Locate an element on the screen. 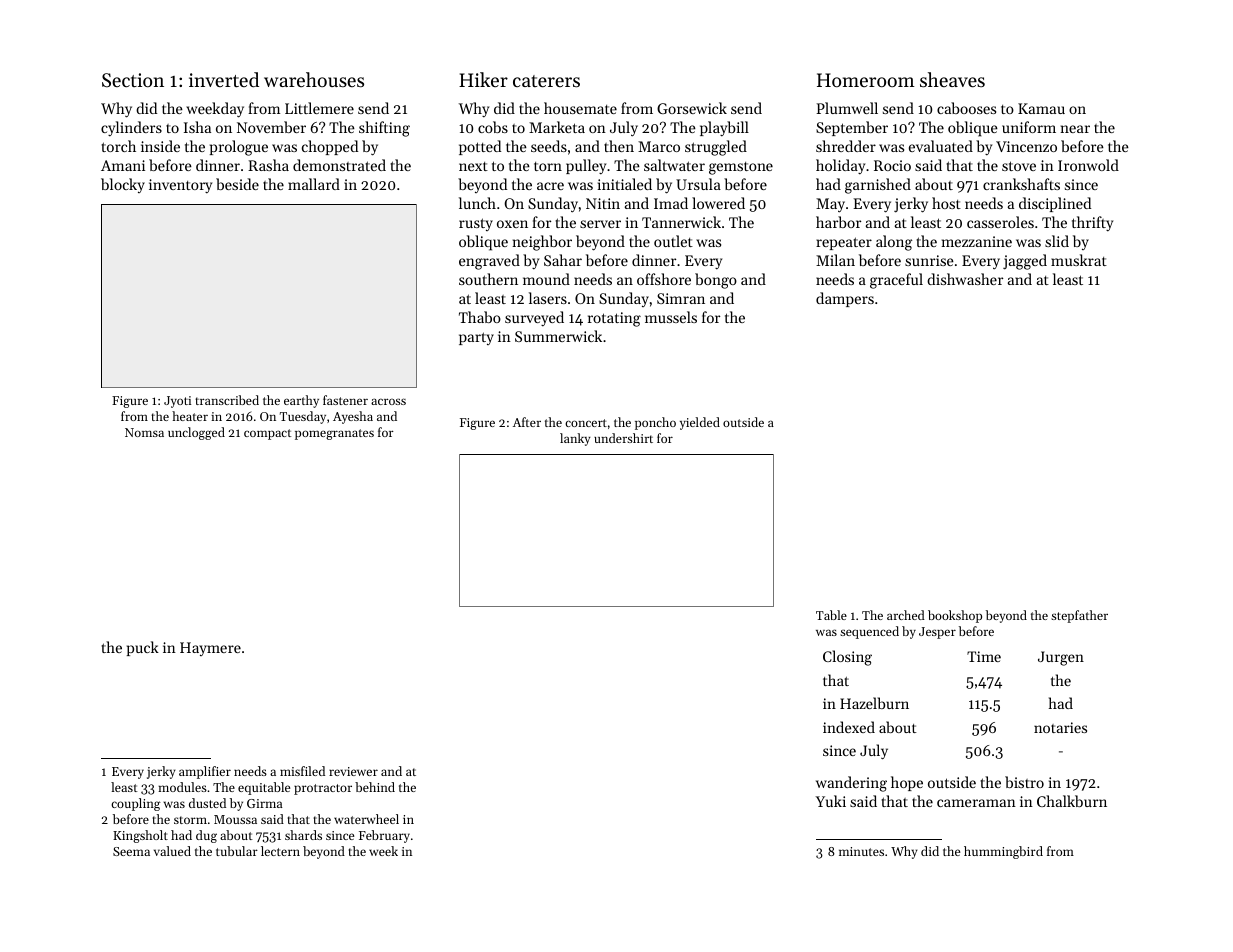 The image size is (1233, 952). Ayesha is located at coordinates (353, 417).
